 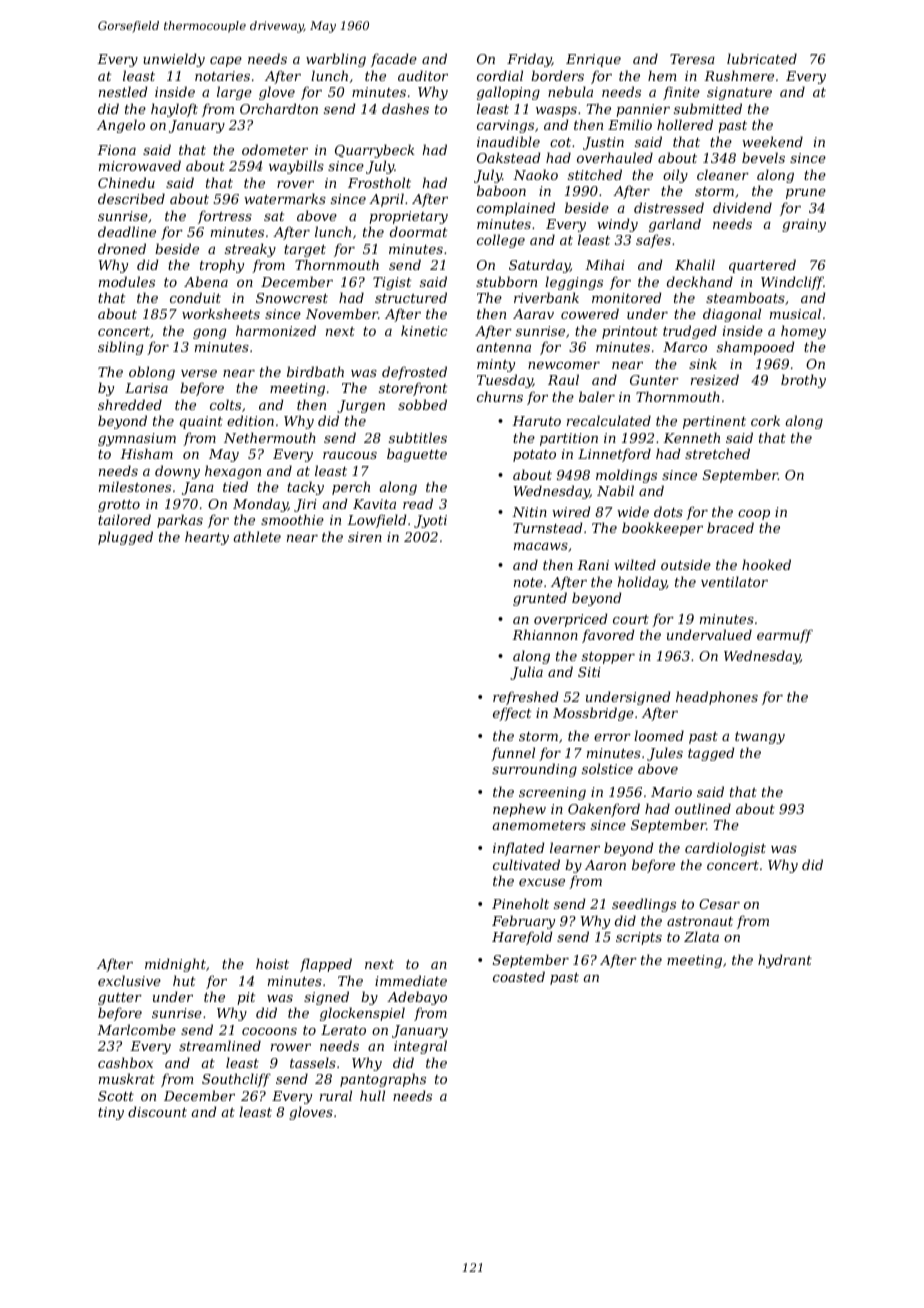 I want to click on unwieldy, so click(x=174, y=60).
